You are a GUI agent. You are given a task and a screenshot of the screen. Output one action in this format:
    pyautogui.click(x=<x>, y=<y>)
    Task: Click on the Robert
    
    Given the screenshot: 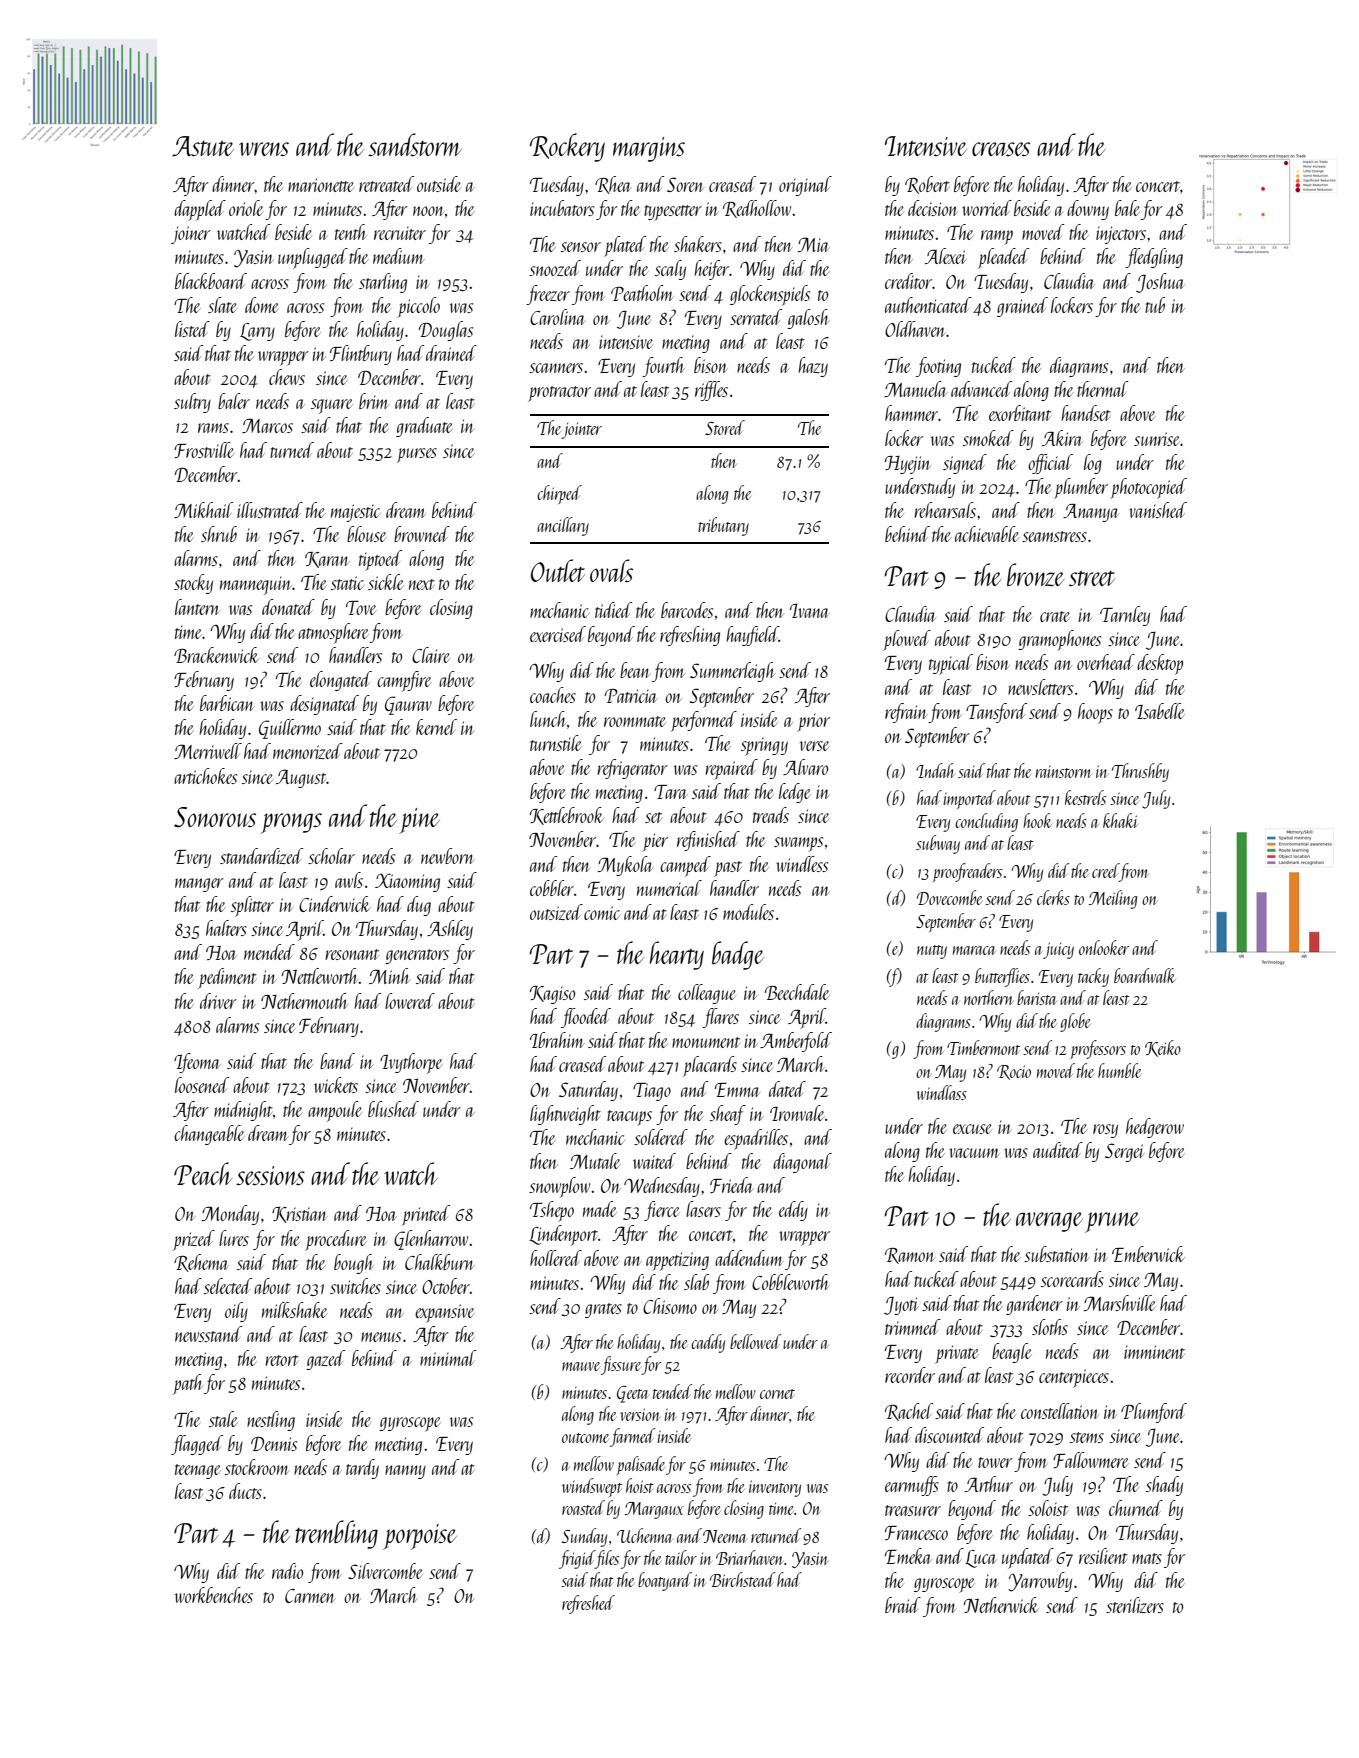 What is the action you would take?
    pyautogui.click(x=927, y=185)
